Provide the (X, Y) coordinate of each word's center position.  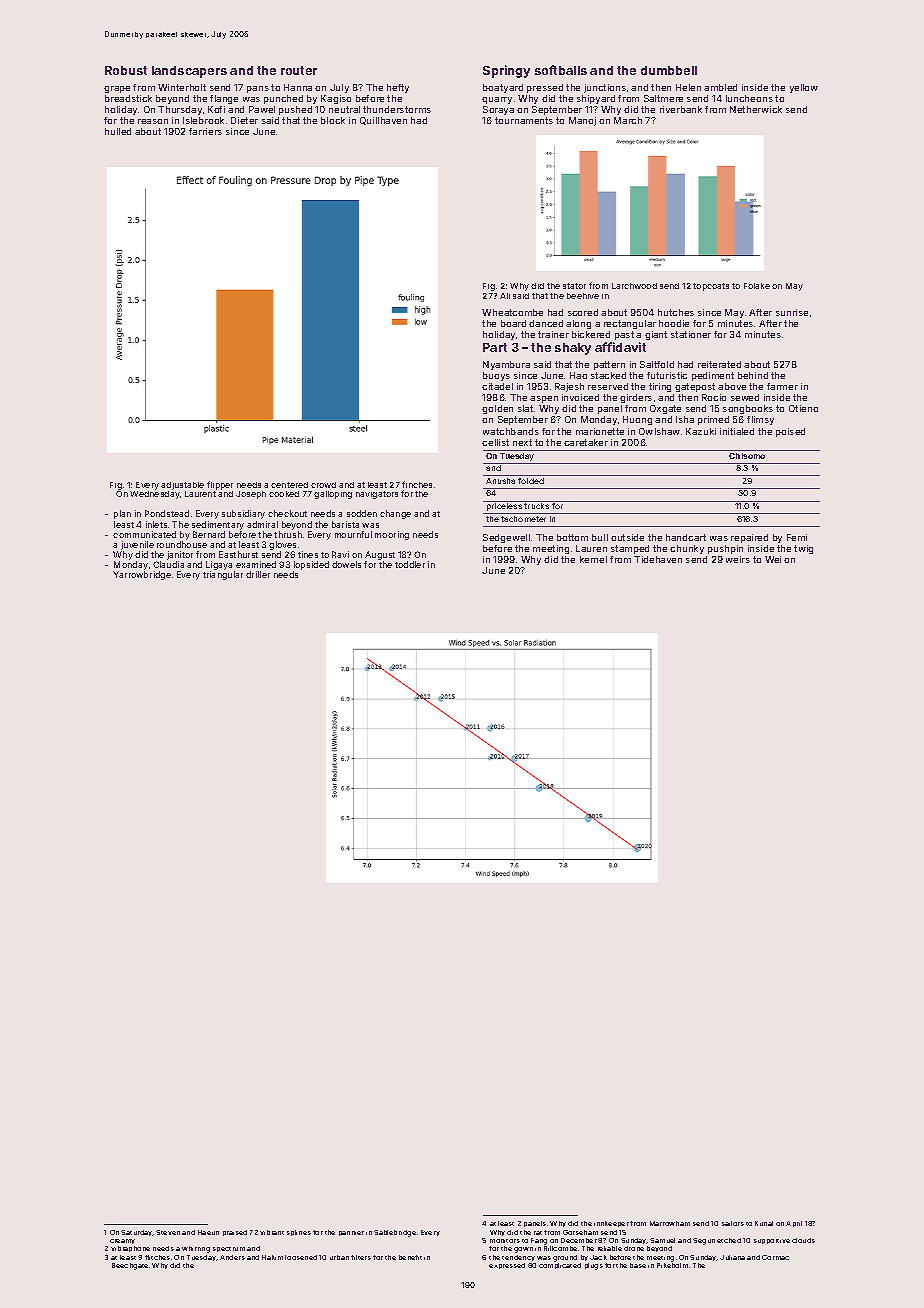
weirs (738, 559)
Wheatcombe (512, 312)
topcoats (711, 287)
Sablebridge (395, 1233)
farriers (205, 131)
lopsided (311, 566)
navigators (377, 495)
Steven (168, 1232)
